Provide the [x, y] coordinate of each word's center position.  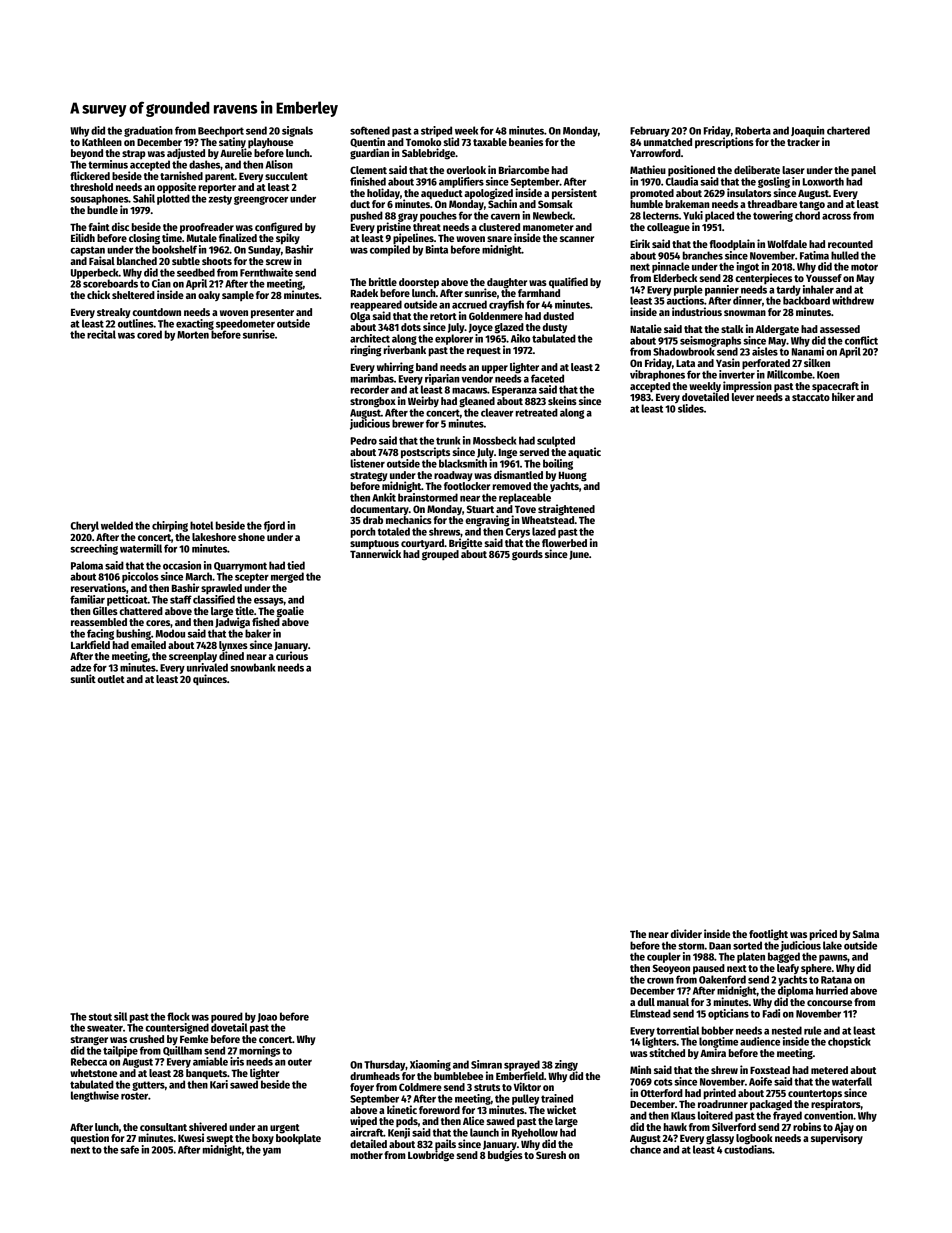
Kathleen [102, 142]
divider [686, 933]
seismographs [710, 341]
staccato [811, 397]
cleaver [497, 412]
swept [219, 1139]
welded [117, 525]
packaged [771, 1105]
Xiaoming [430, 1065]
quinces [210, 680]
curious [292, 655]
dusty [554, 328]
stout [100, 1017]
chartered [848, 130]
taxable [490, 142]
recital [101, 334]
